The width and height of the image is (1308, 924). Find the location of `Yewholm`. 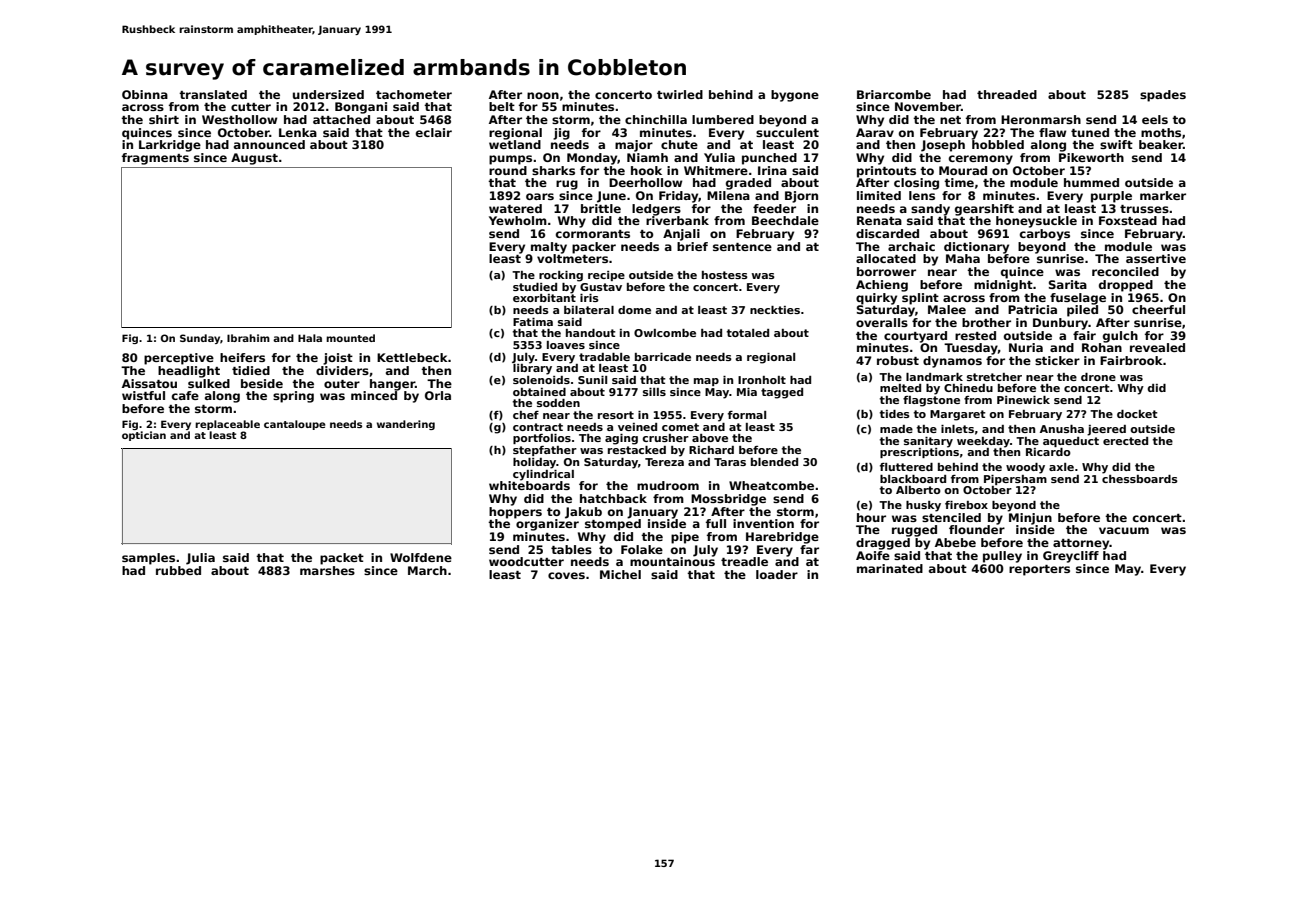

Yewholm is located at coordinates (518, 220).
